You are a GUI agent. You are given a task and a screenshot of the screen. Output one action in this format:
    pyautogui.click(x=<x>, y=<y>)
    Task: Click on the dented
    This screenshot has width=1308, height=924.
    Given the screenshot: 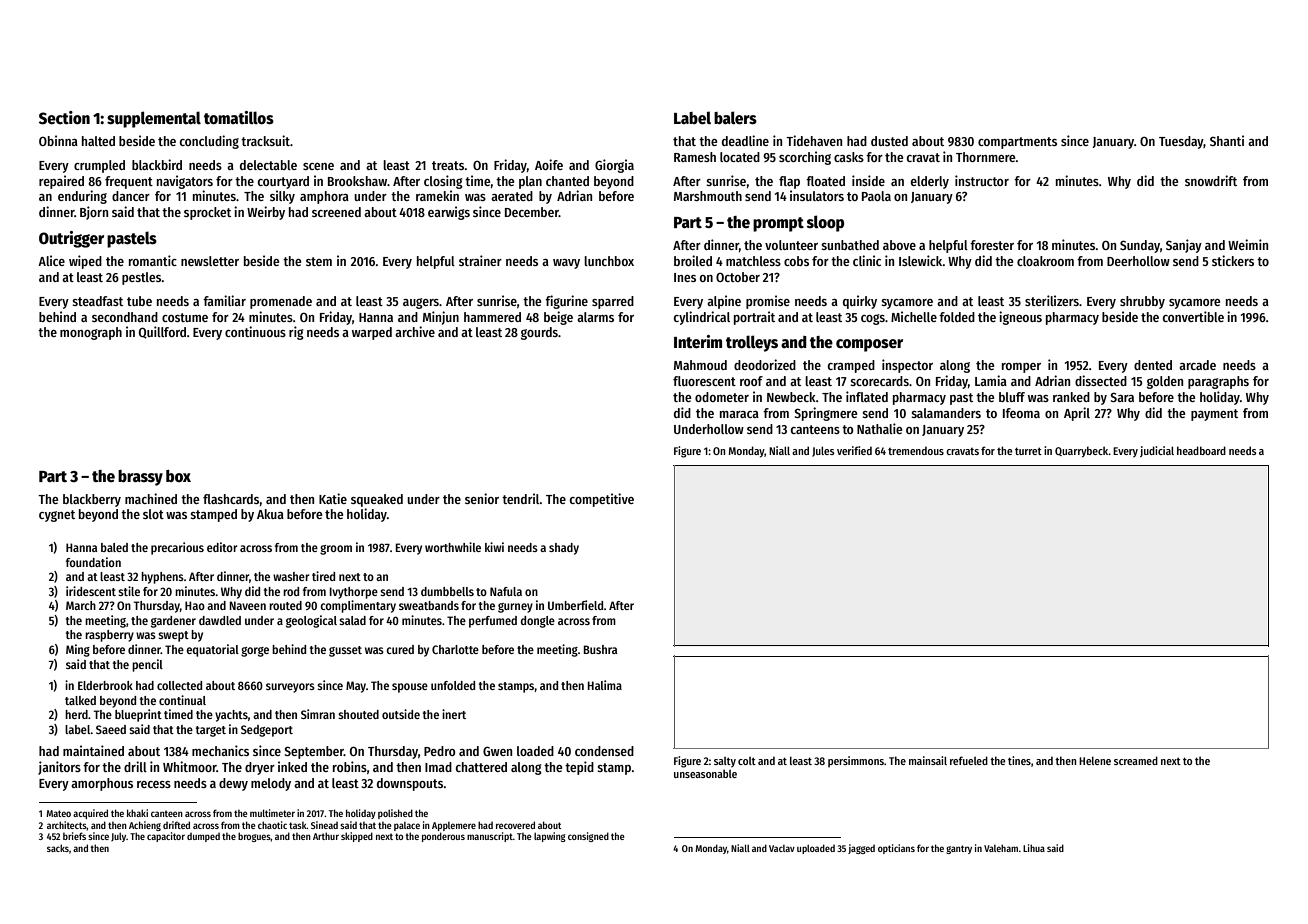 What is the action you would take?
    pyautogui.click(x=1153, y=365)
